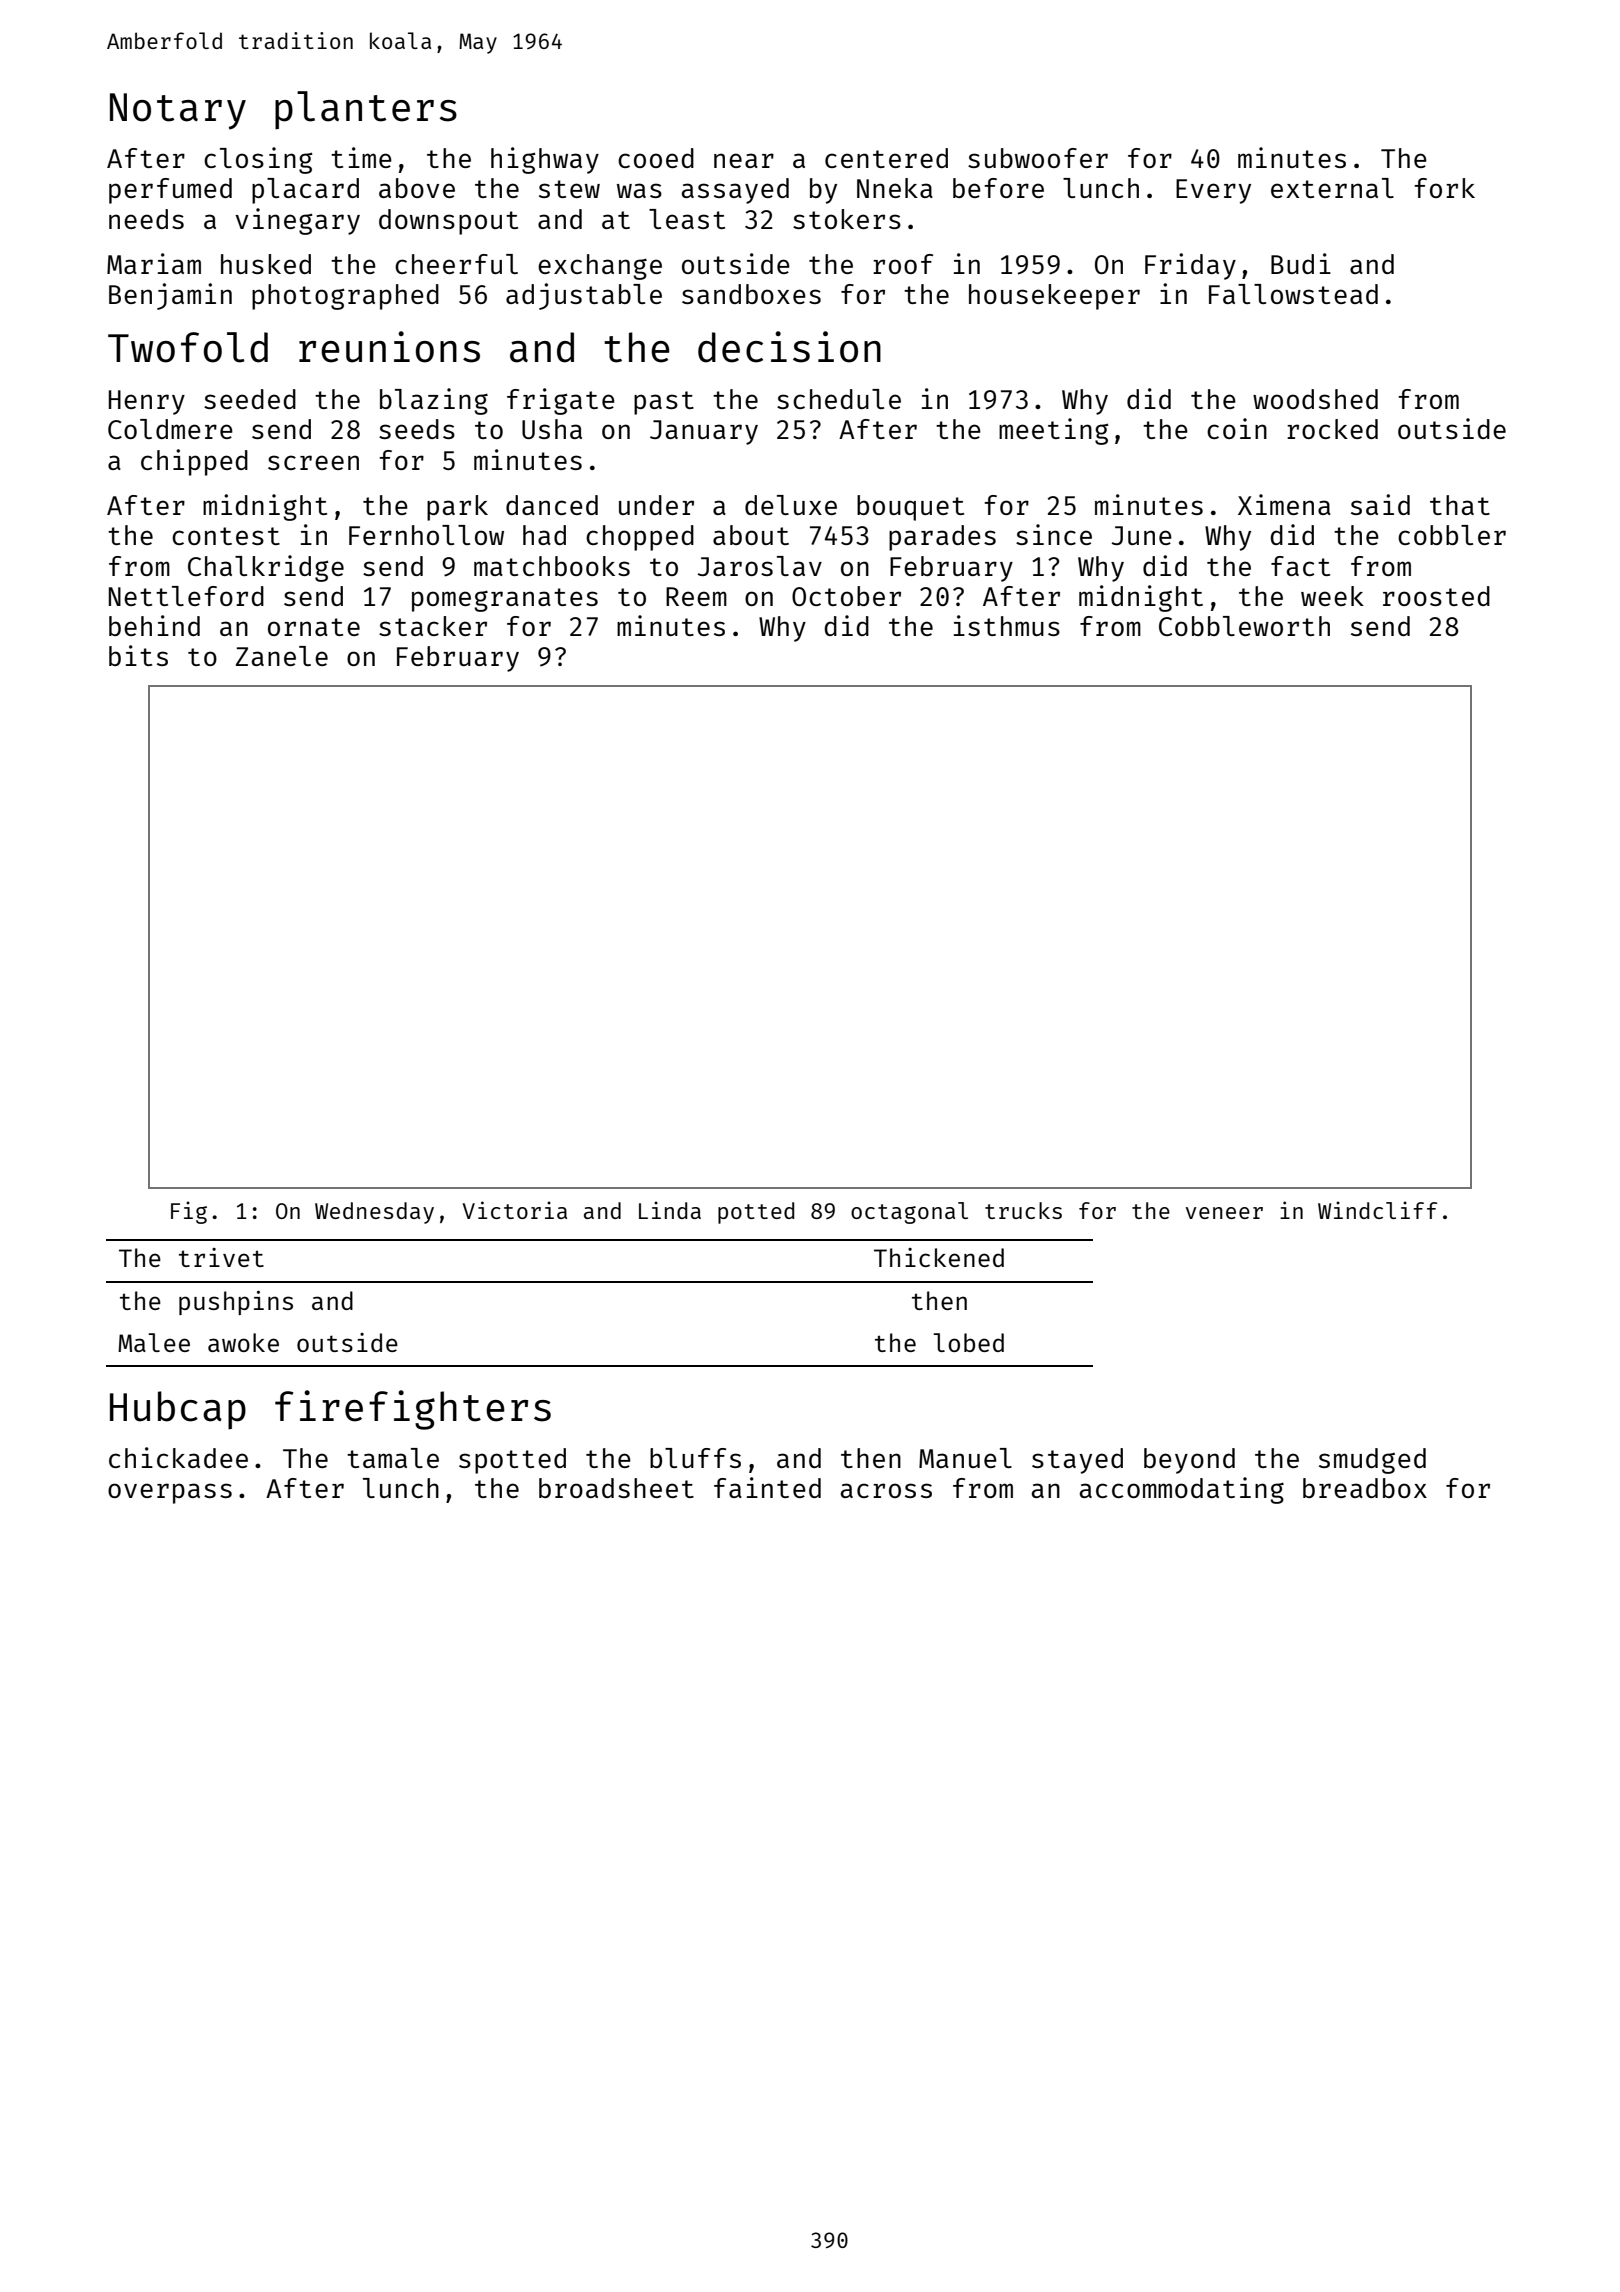 This page has height=2292, width=1620. I want to click on centered, so click(886, 158).
